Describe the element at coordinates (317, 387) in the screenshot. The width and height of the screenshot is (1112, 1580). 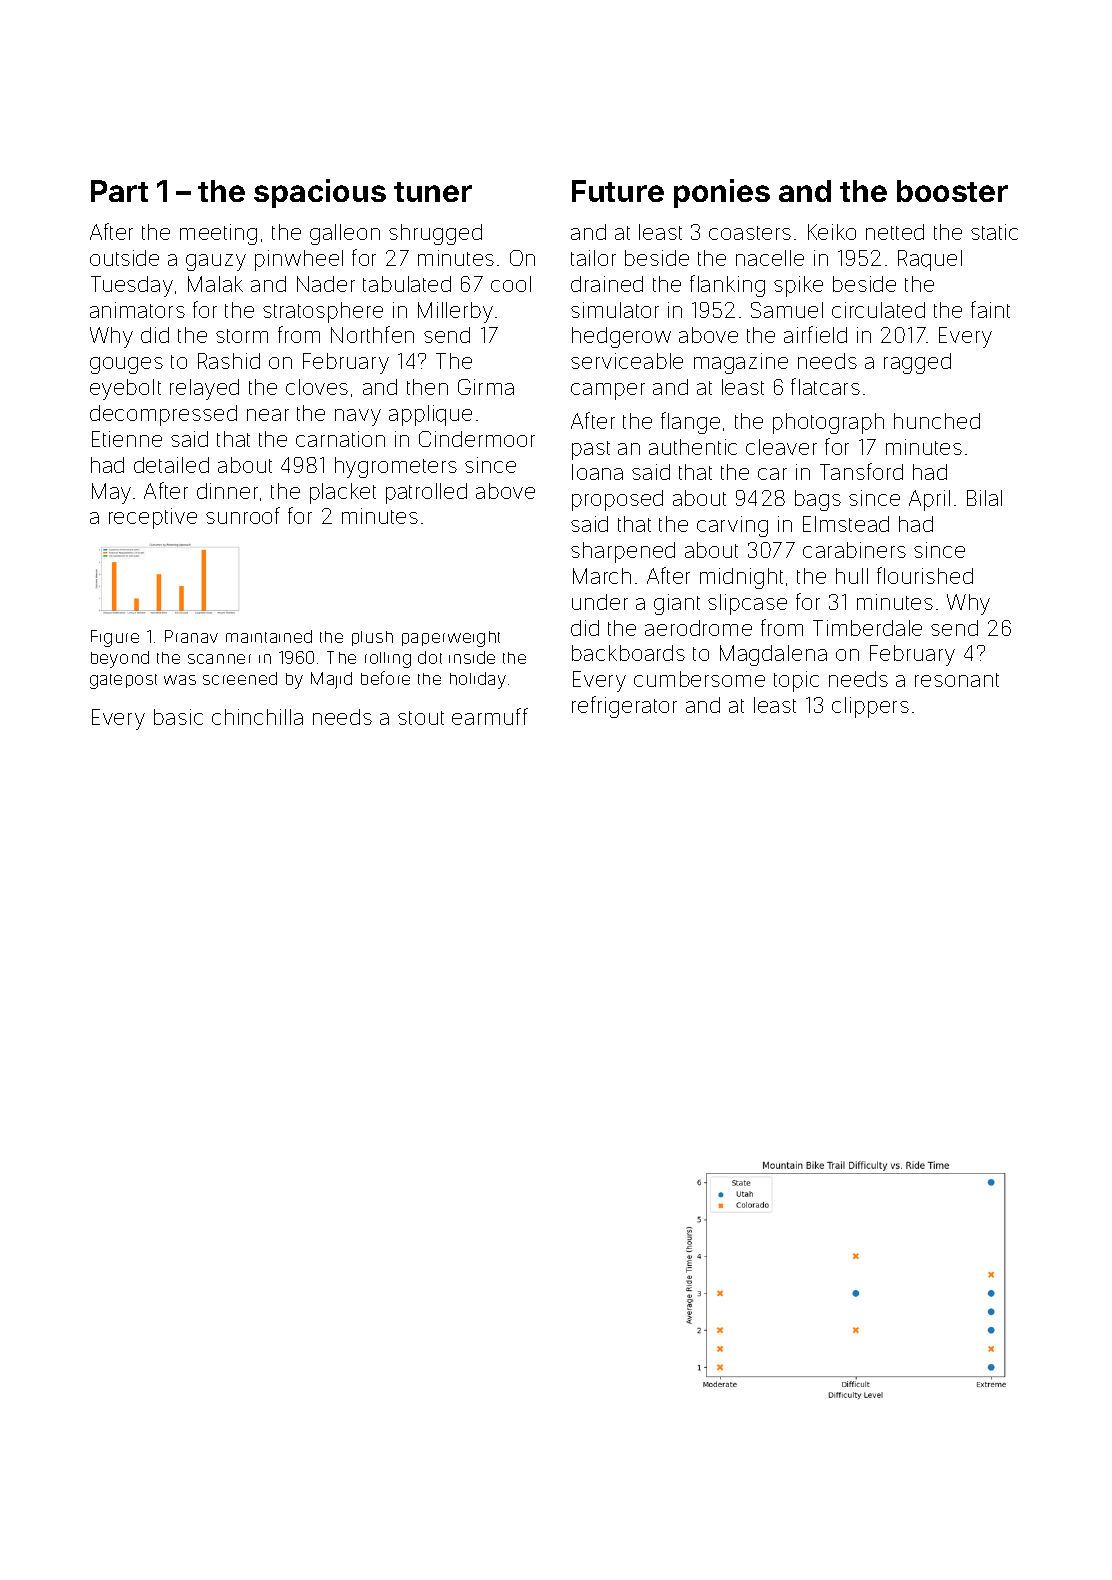
I see `cloves` at that location.
